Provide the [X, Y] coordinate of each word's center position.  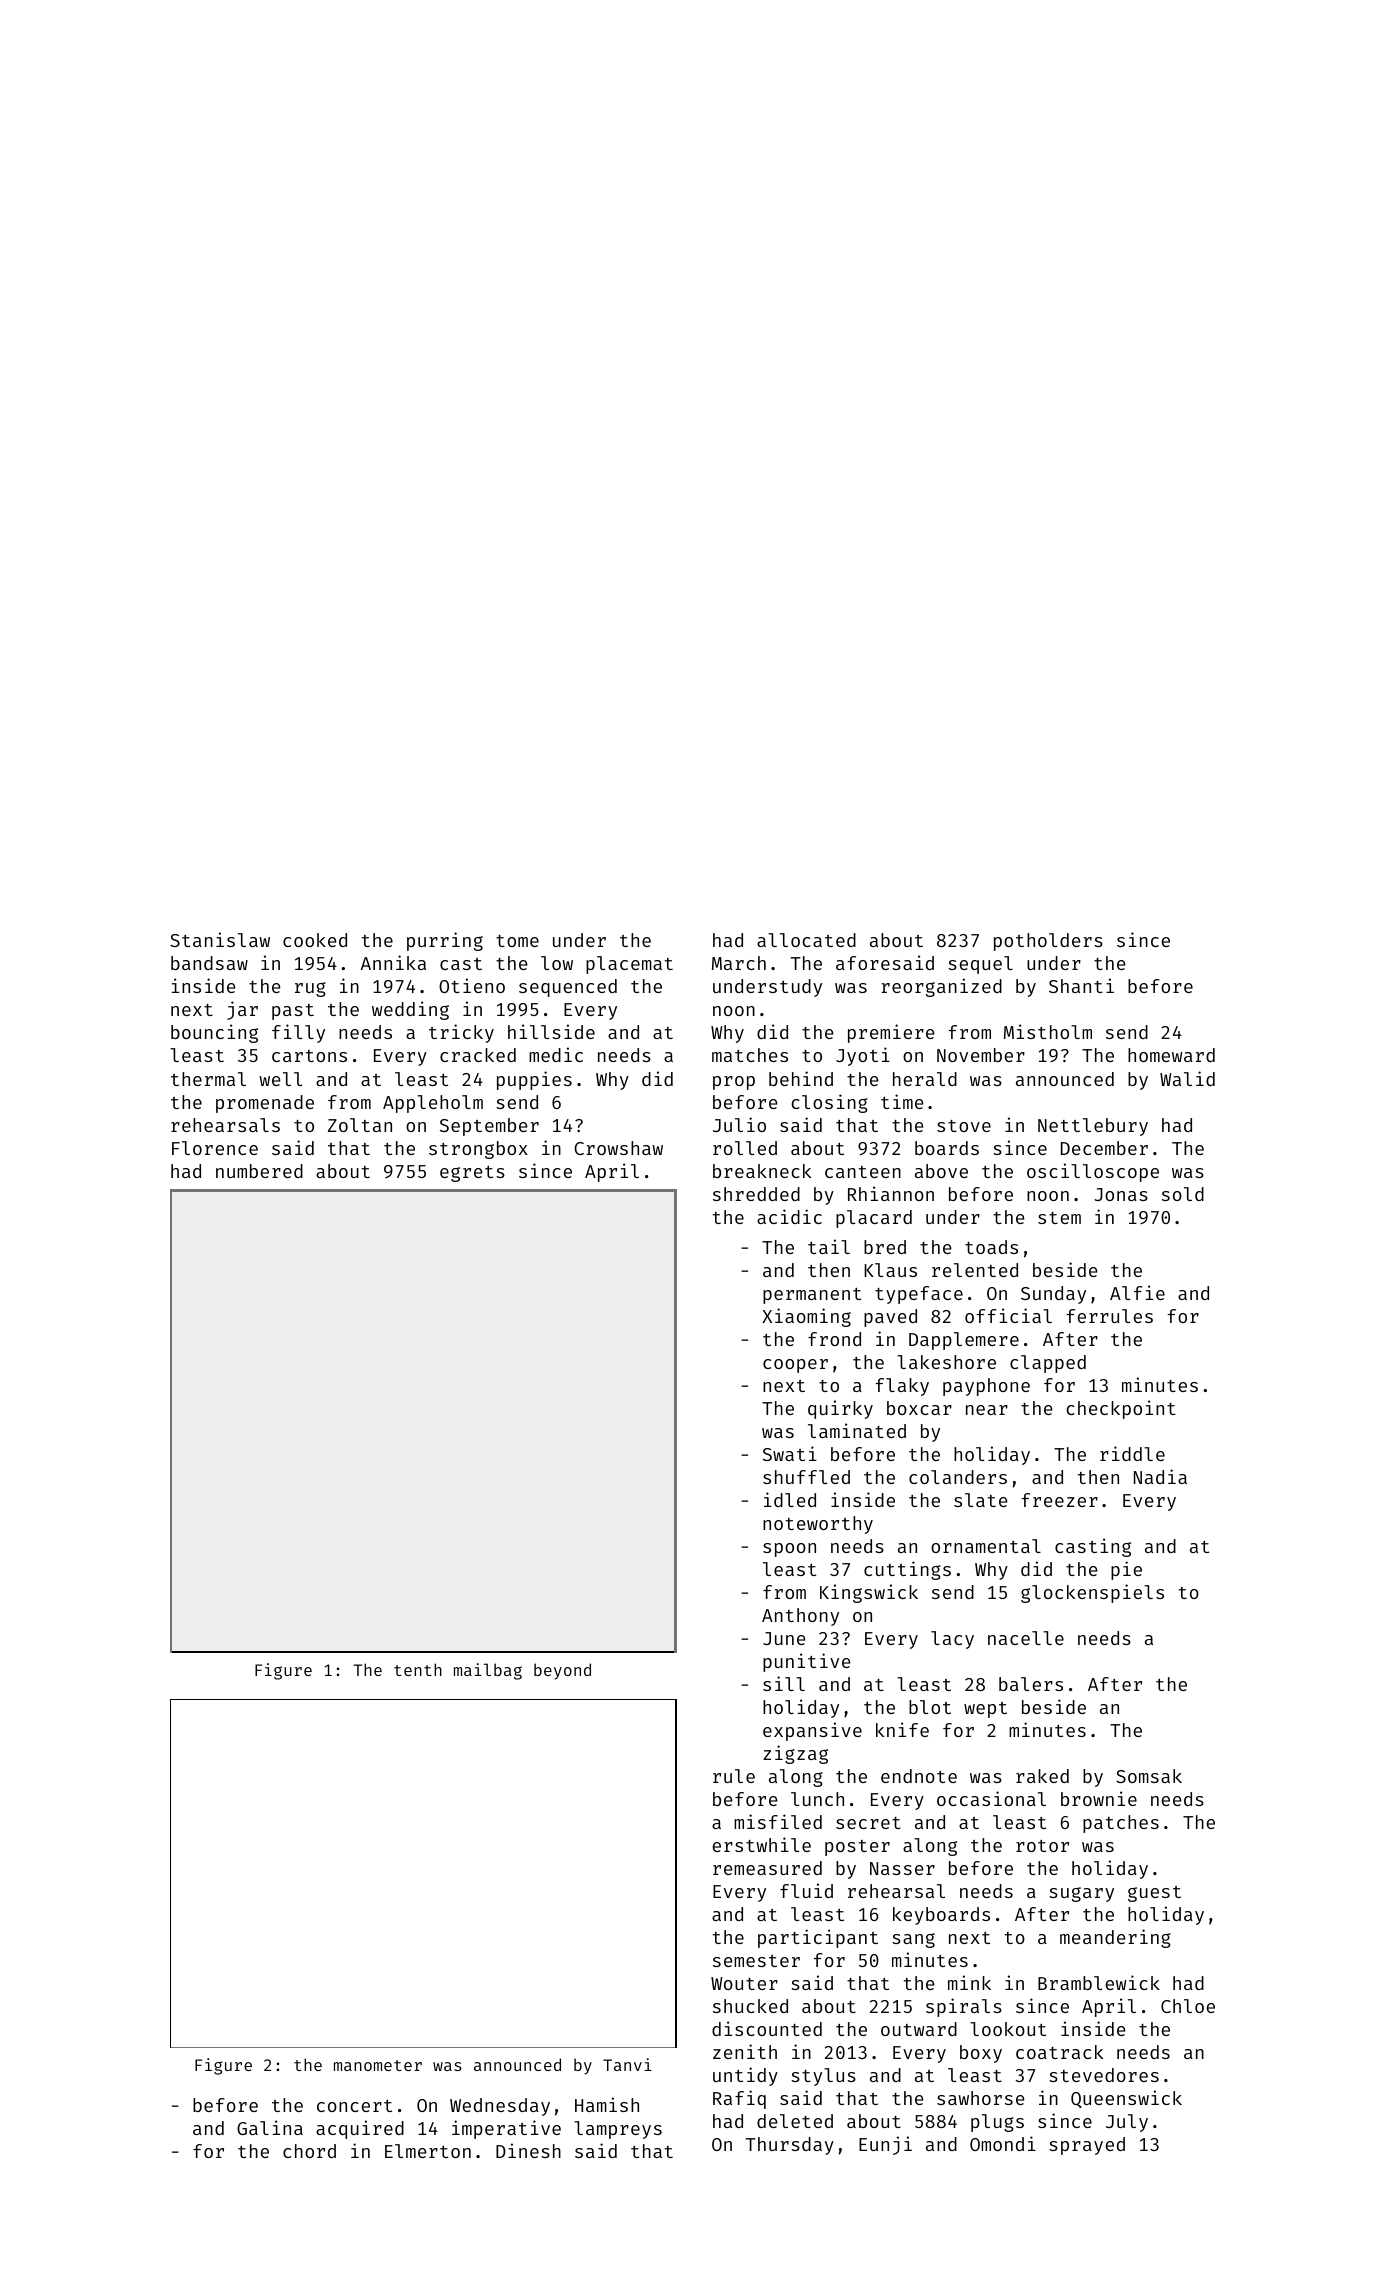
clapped [1048, 1364]
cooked [315, 940]
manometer [378, 2065]
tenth [418, 1669]
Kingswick [869, 1593]
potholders [1048, 942]
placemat [629, 965]
